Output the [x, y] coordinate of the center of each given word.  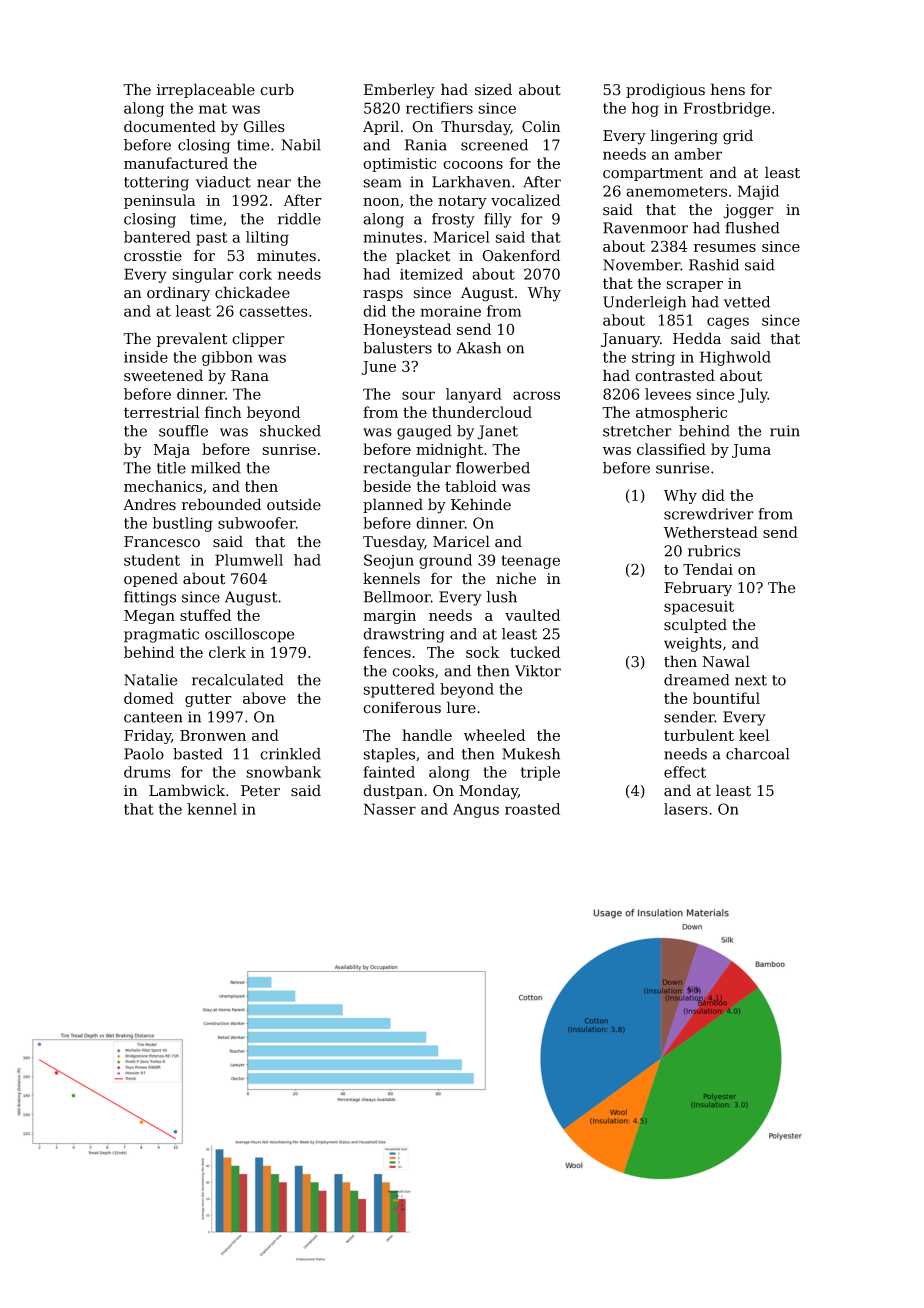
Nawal [726, 661]
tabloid [471, 486]
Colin [541, 126]
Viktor [538, 671]
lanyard [474, 395]
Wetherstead [711, 532]
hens [728, 89]
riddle [299, 219]
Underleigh [644, 303]
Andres [149, 504]
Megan [149, 617]
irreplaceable [206, 90]
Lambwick [187, 790]
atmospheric [681, 413]
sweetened [163, 375]
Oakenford [521, 255]
